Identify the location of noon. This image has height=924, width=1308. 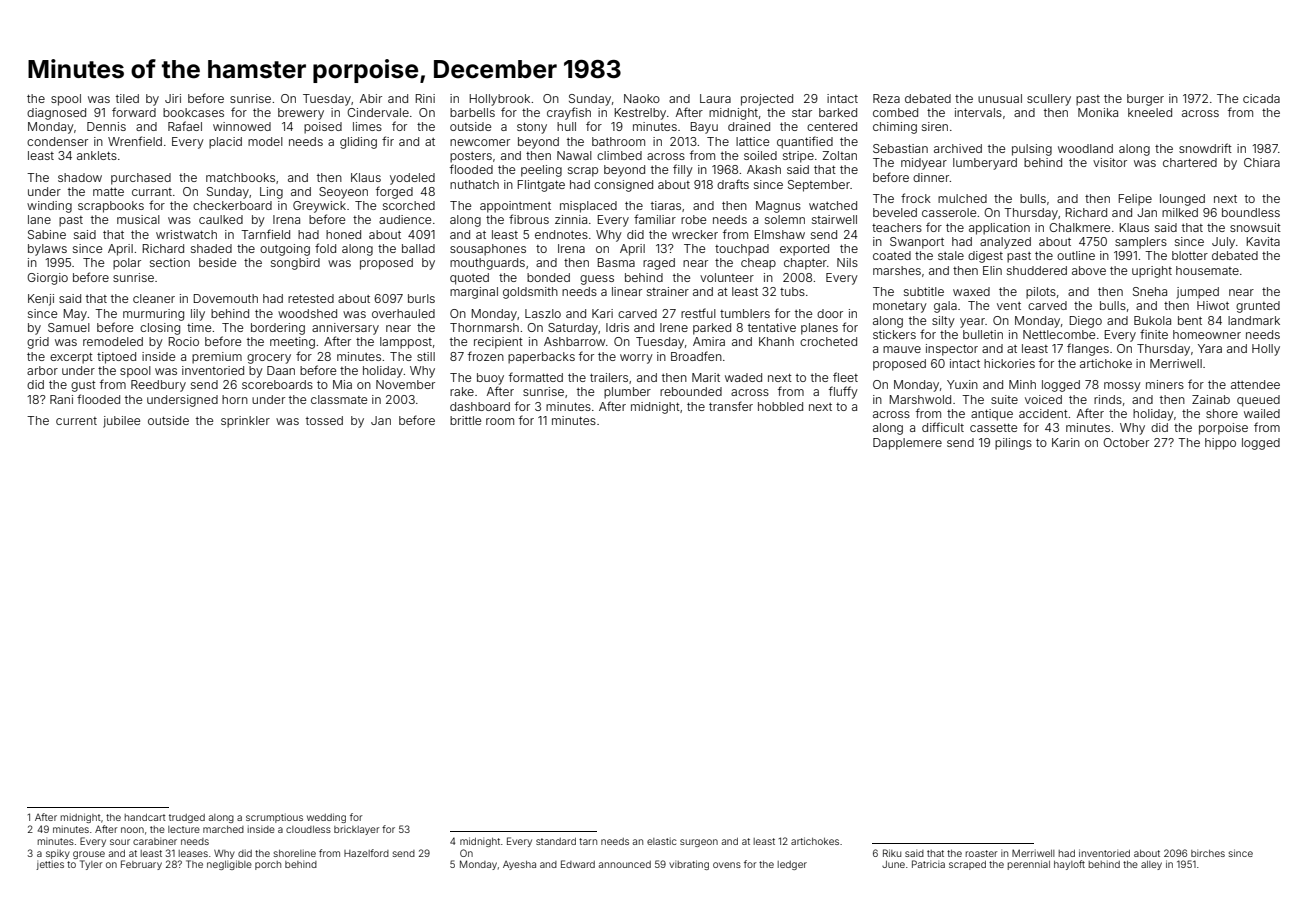
(132, 830).
